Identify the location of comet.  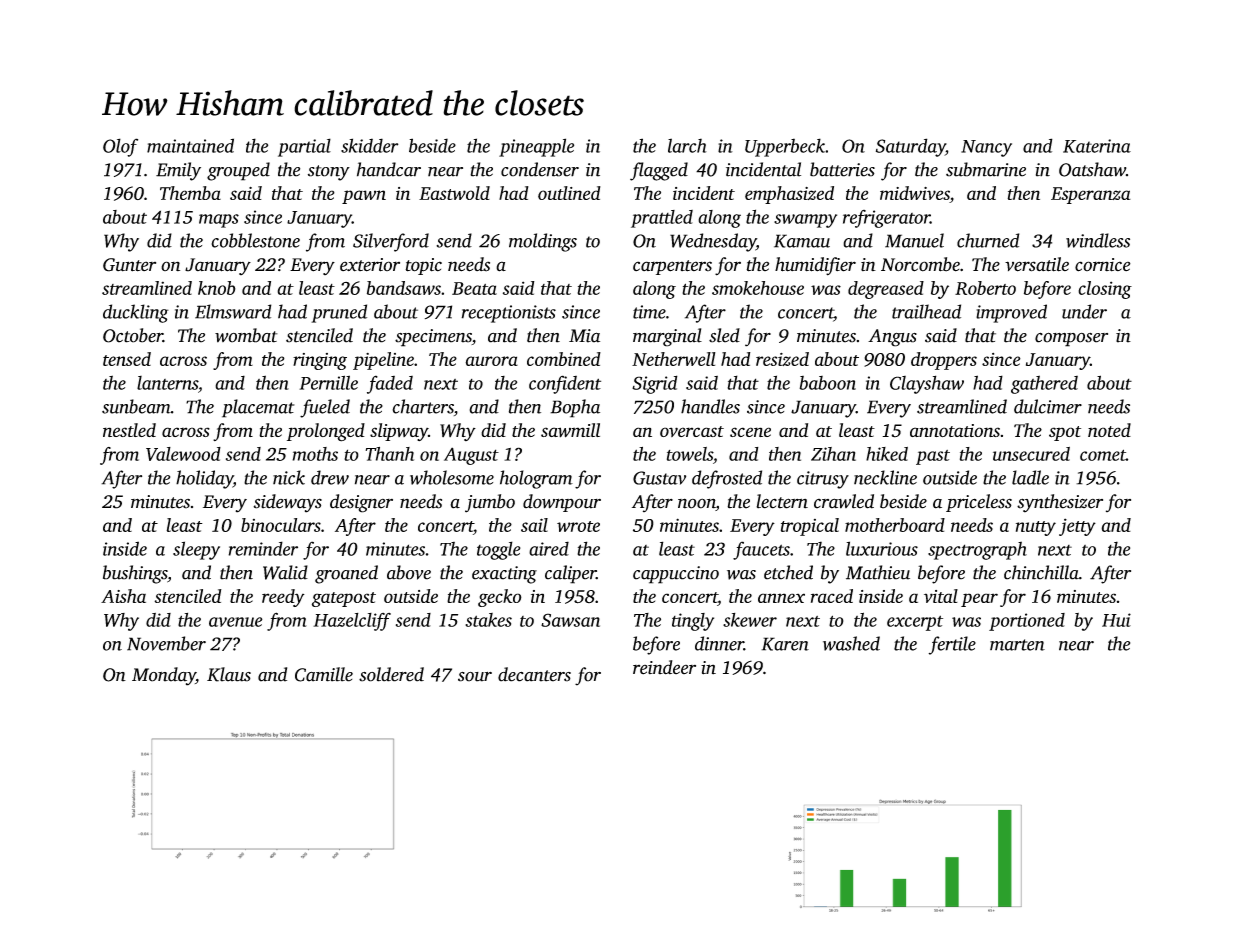
(1103, 455).
